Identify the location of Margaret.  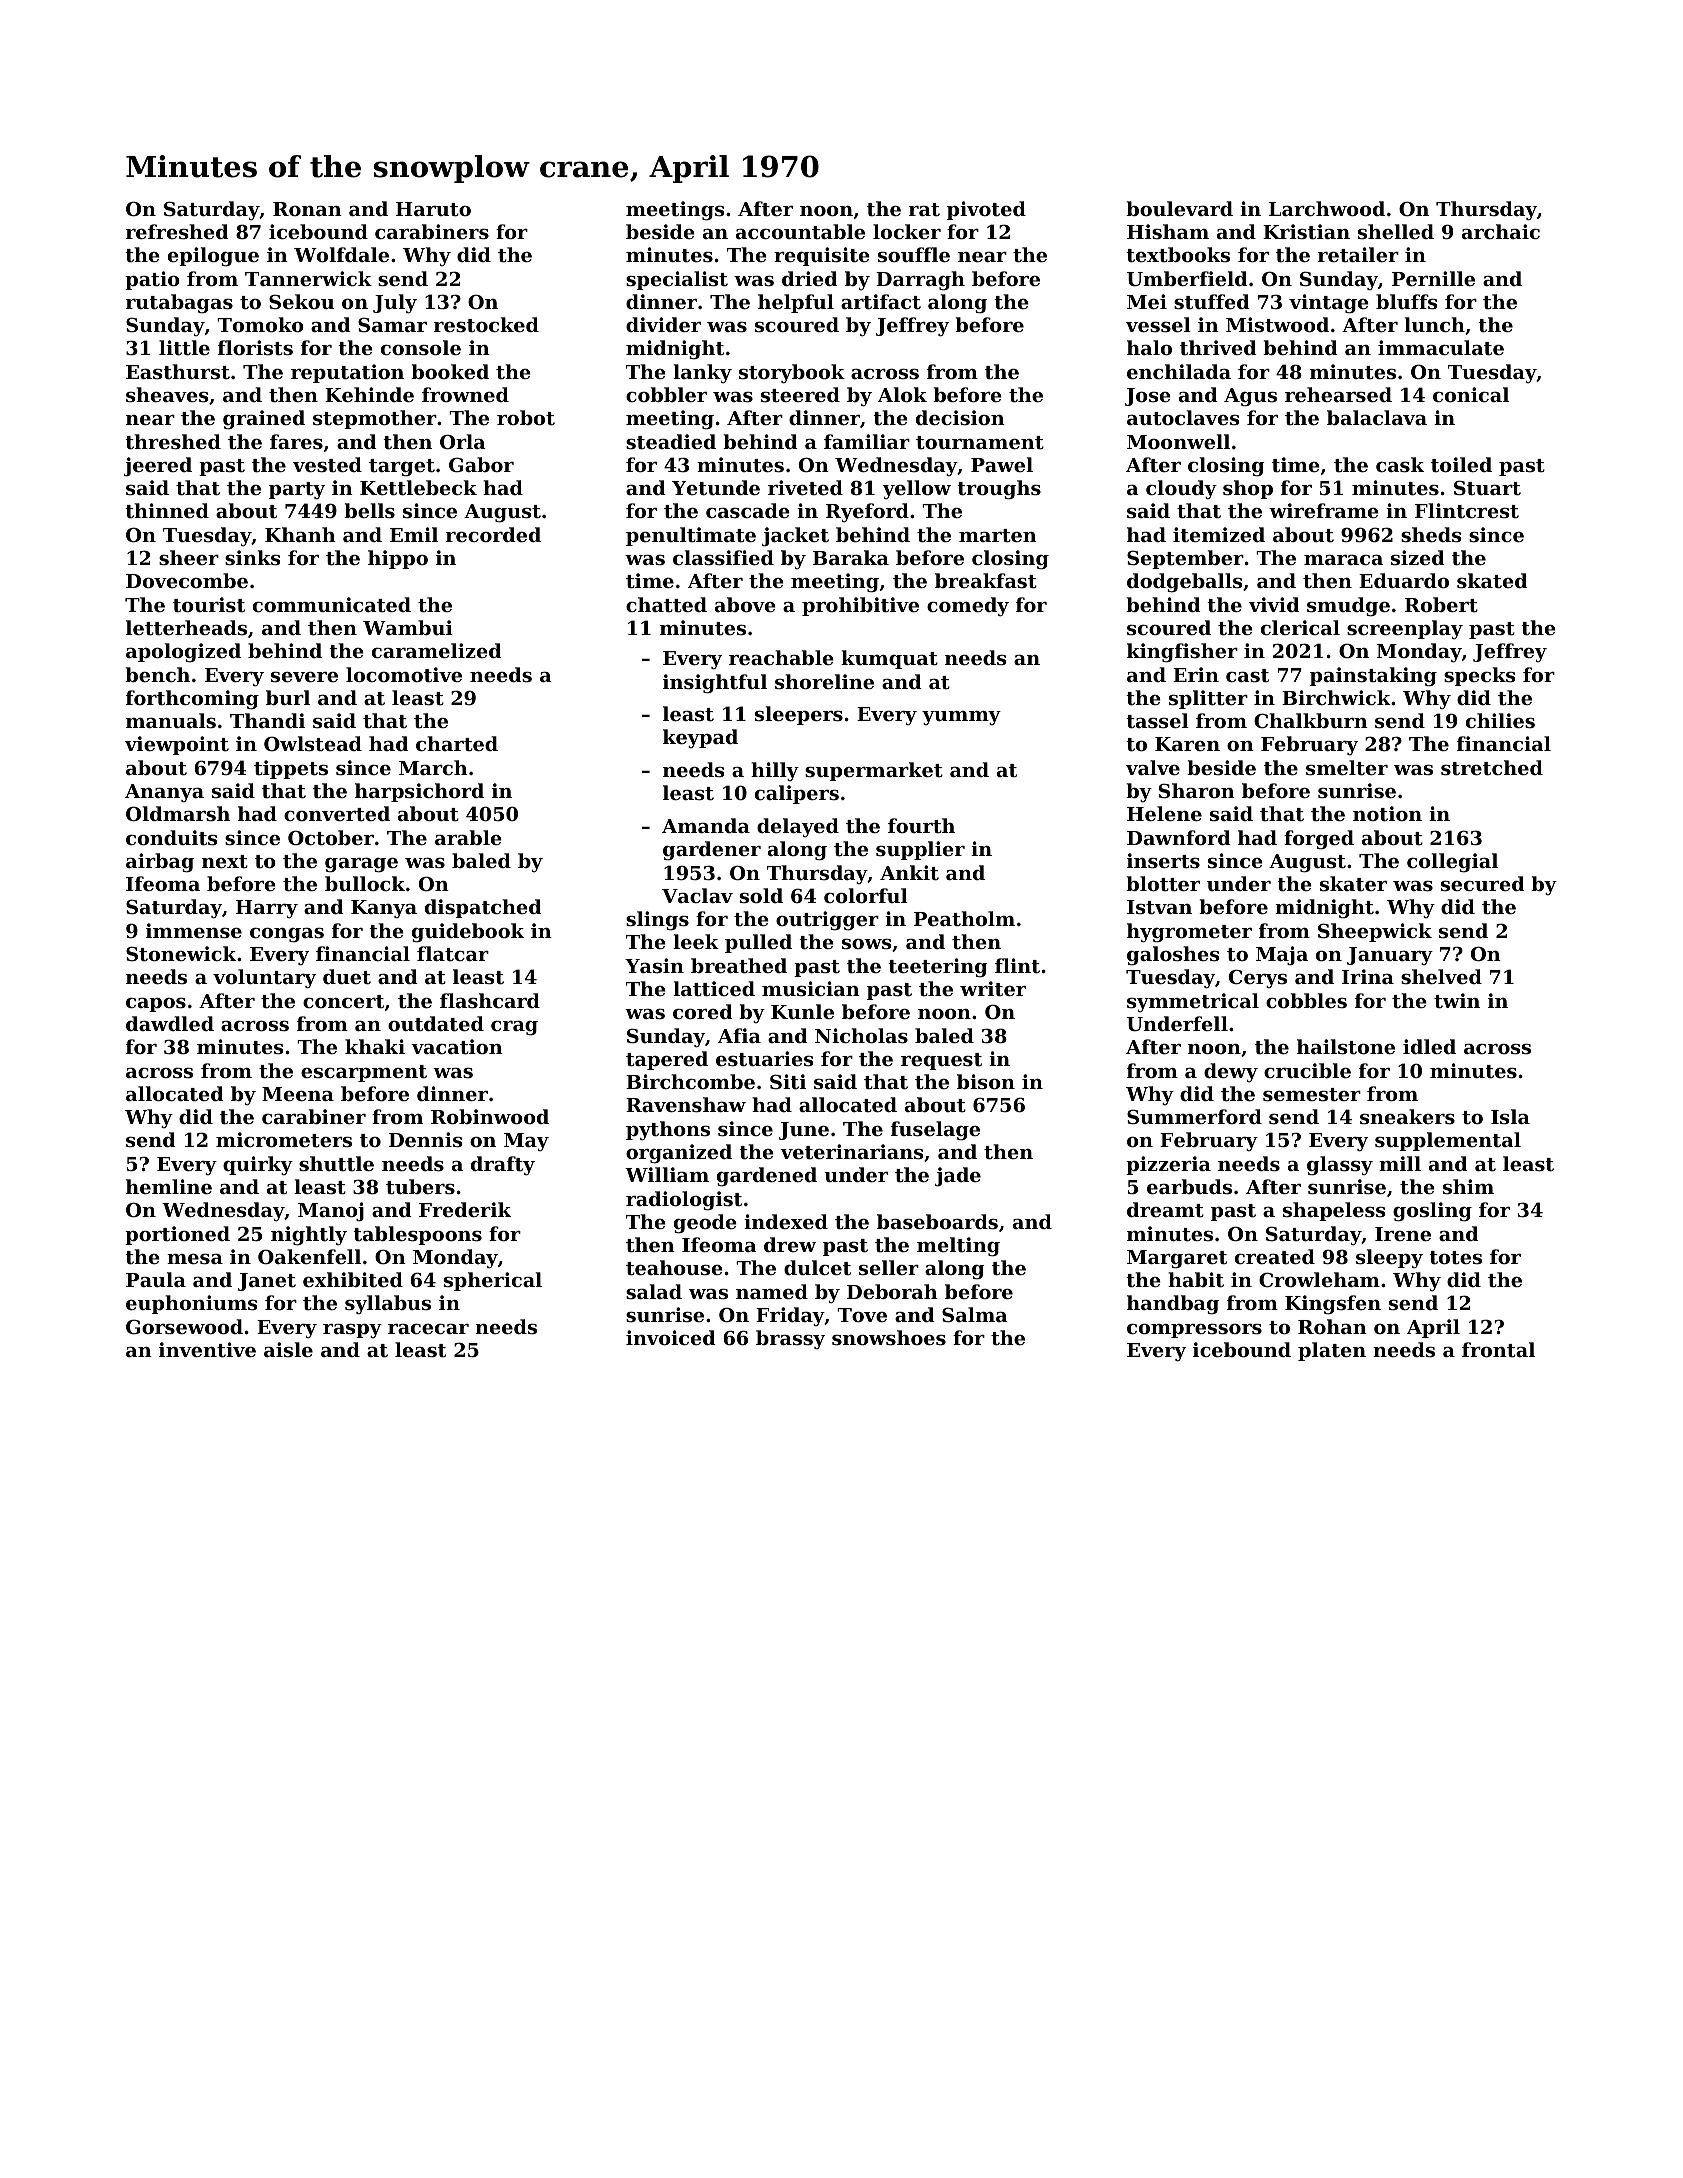
(1177, 1259).
